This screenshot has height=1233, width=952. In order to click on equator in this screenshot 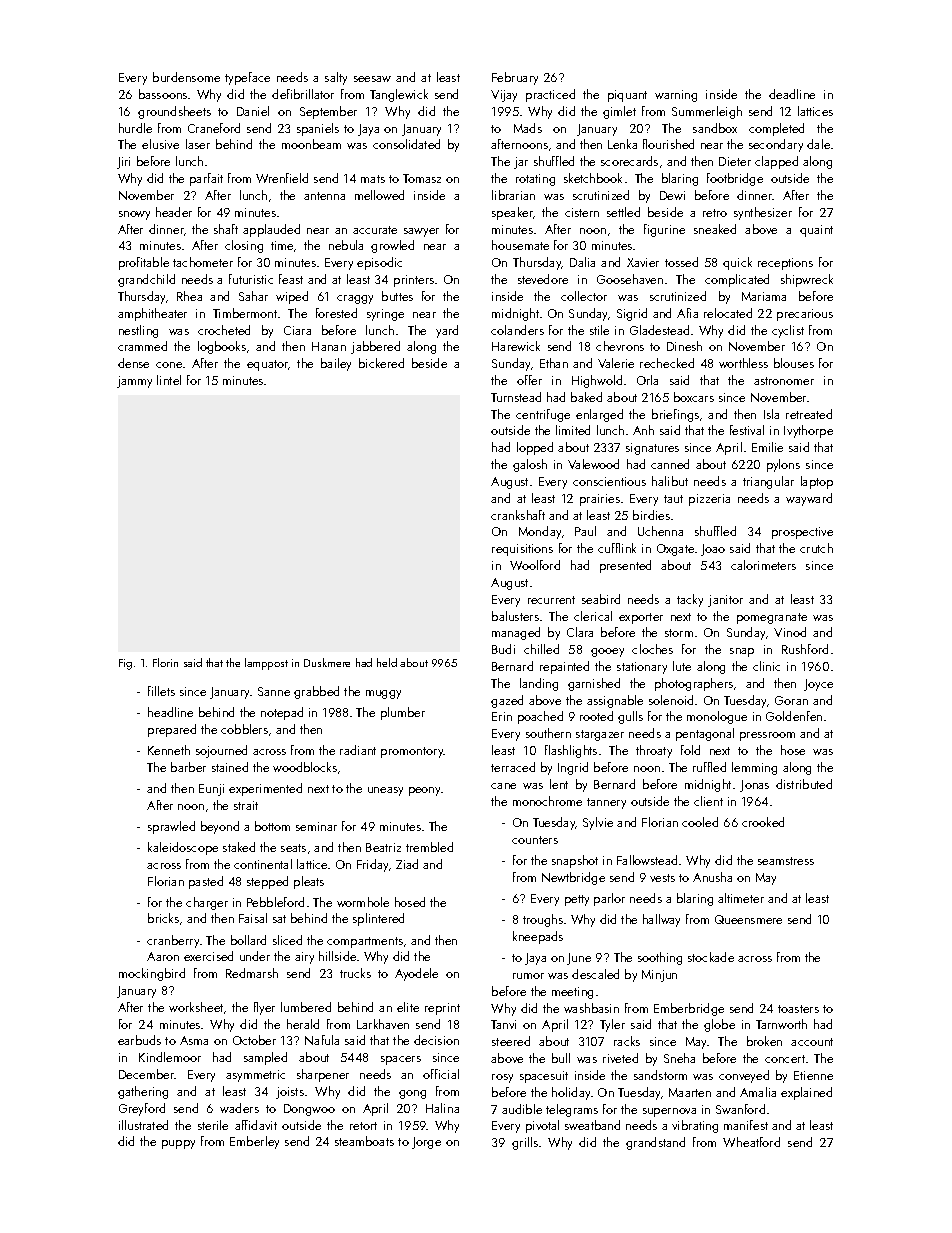, I will do `click(268, 365)`.
